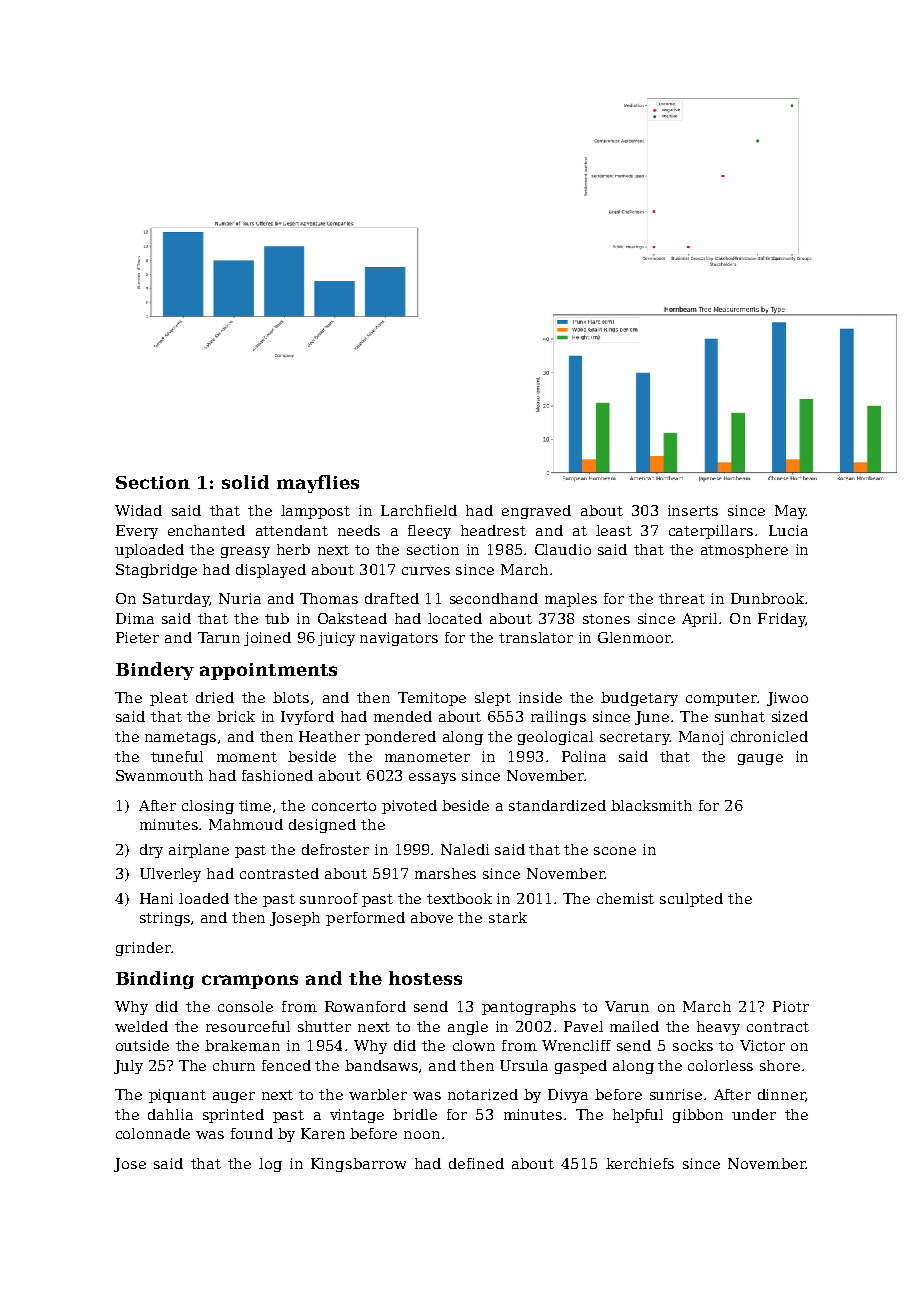 This screenshot has height=1314, width=924. Describe the element at coordinates (693, 510) in the screenshot. I see `inserts` at that location.
